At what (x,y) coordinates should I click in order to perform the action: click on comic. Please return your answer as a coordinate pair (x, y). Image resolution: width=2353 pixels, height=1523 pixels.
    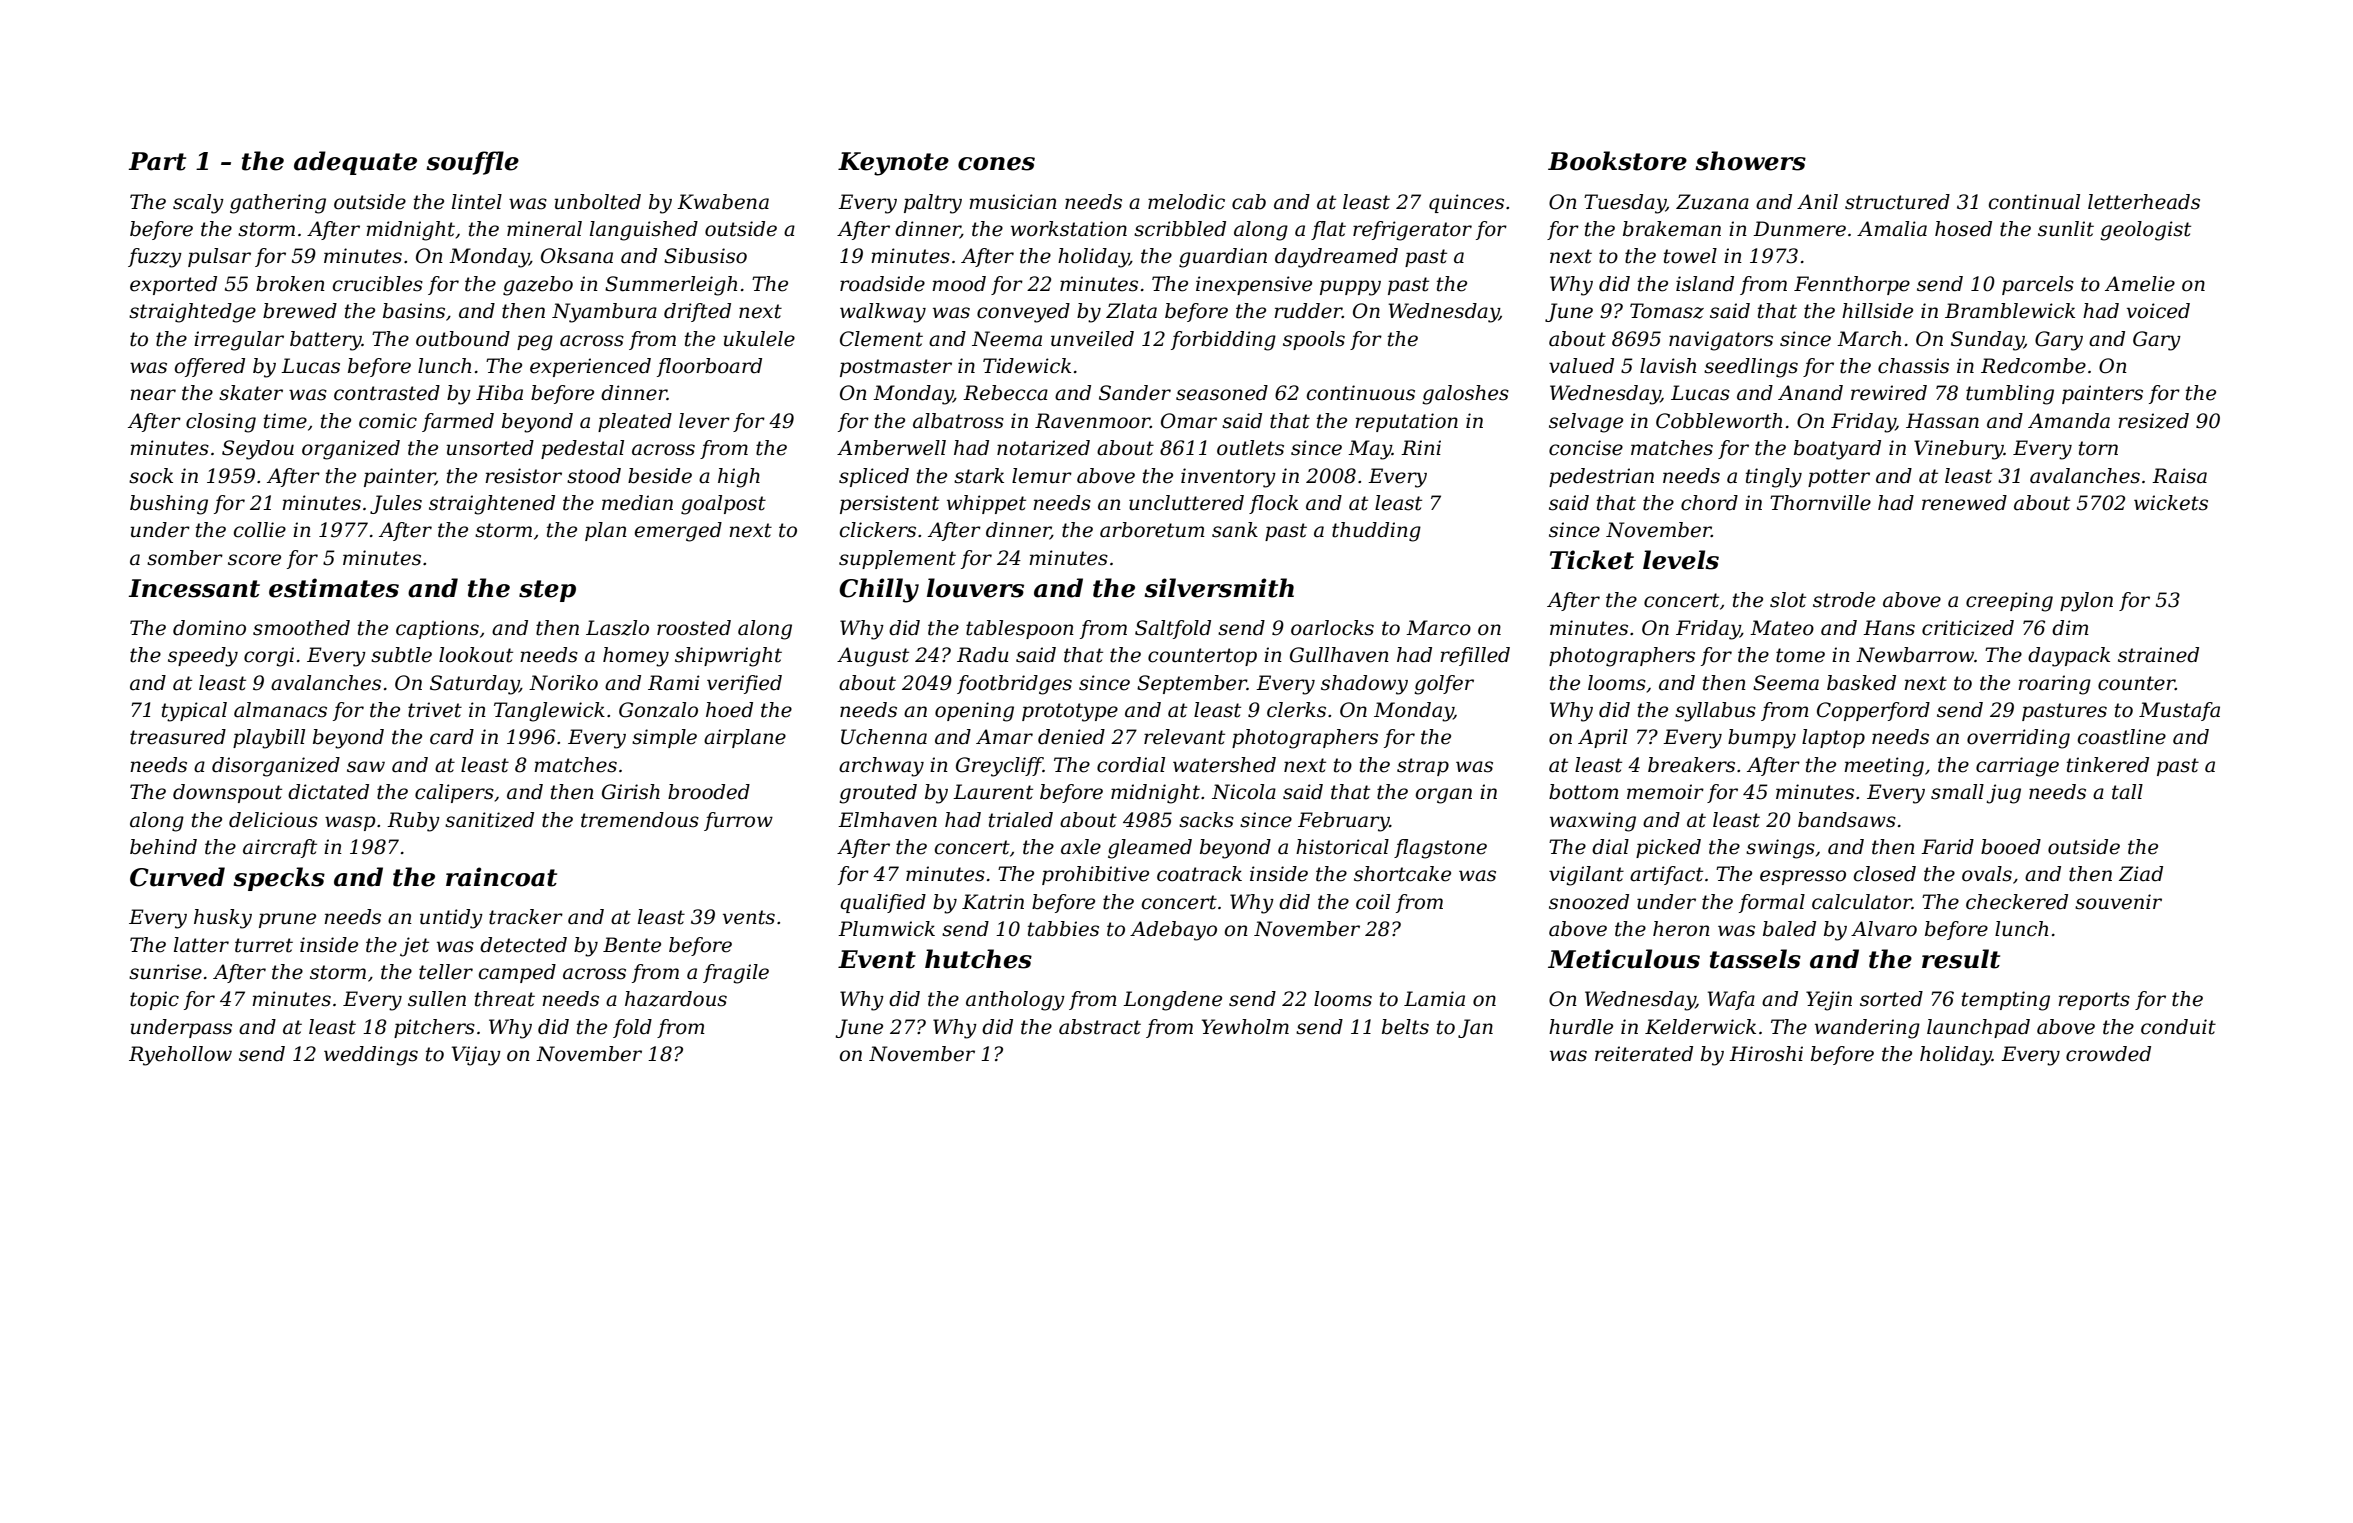
    Looking at the image, I should click on (388, 421).
